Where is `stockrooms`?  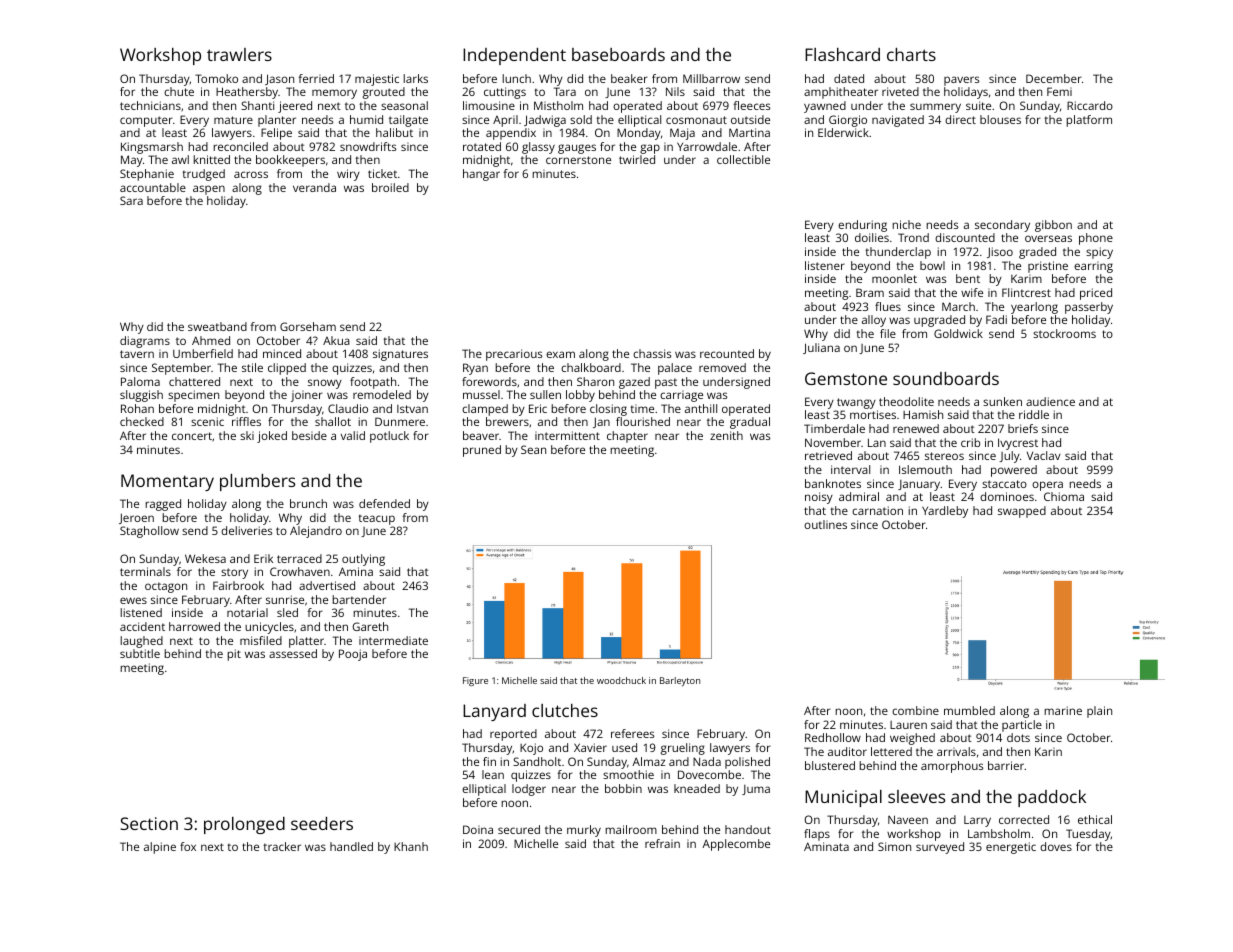 stockrooms is located at coordinates (1064, 333).
